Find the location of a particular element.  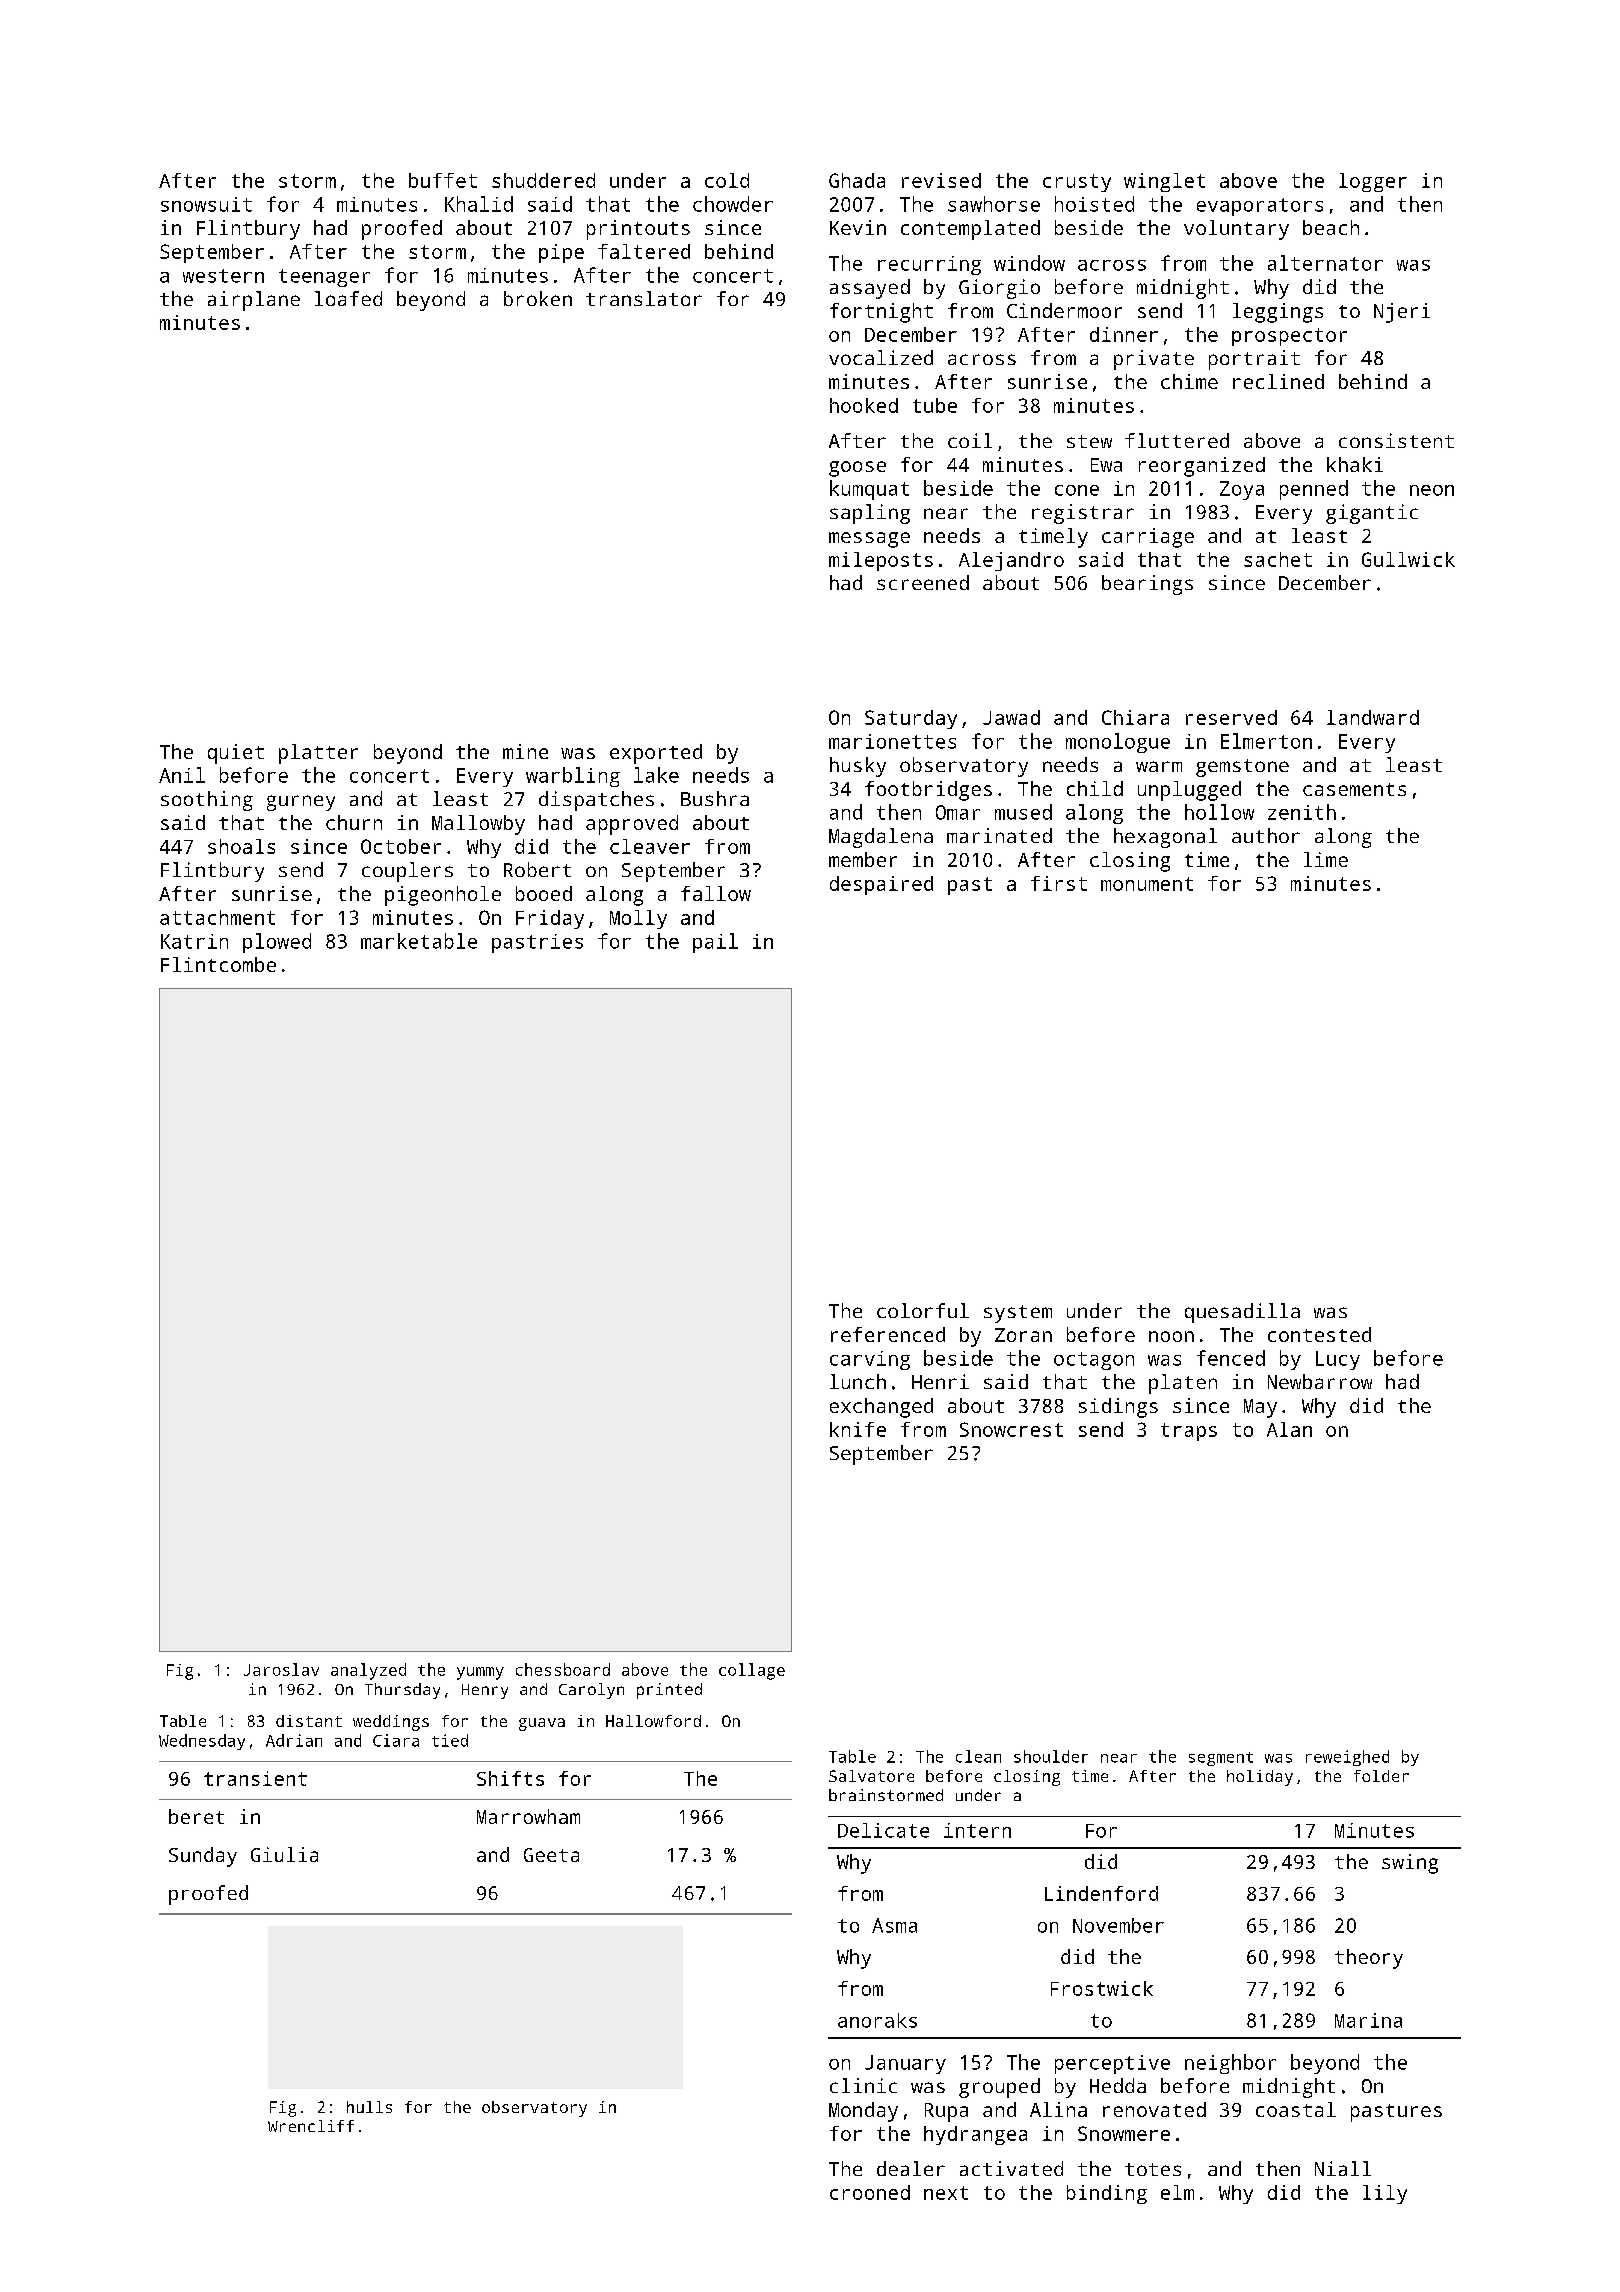

lunch is located at coordinates (858, 1381).
